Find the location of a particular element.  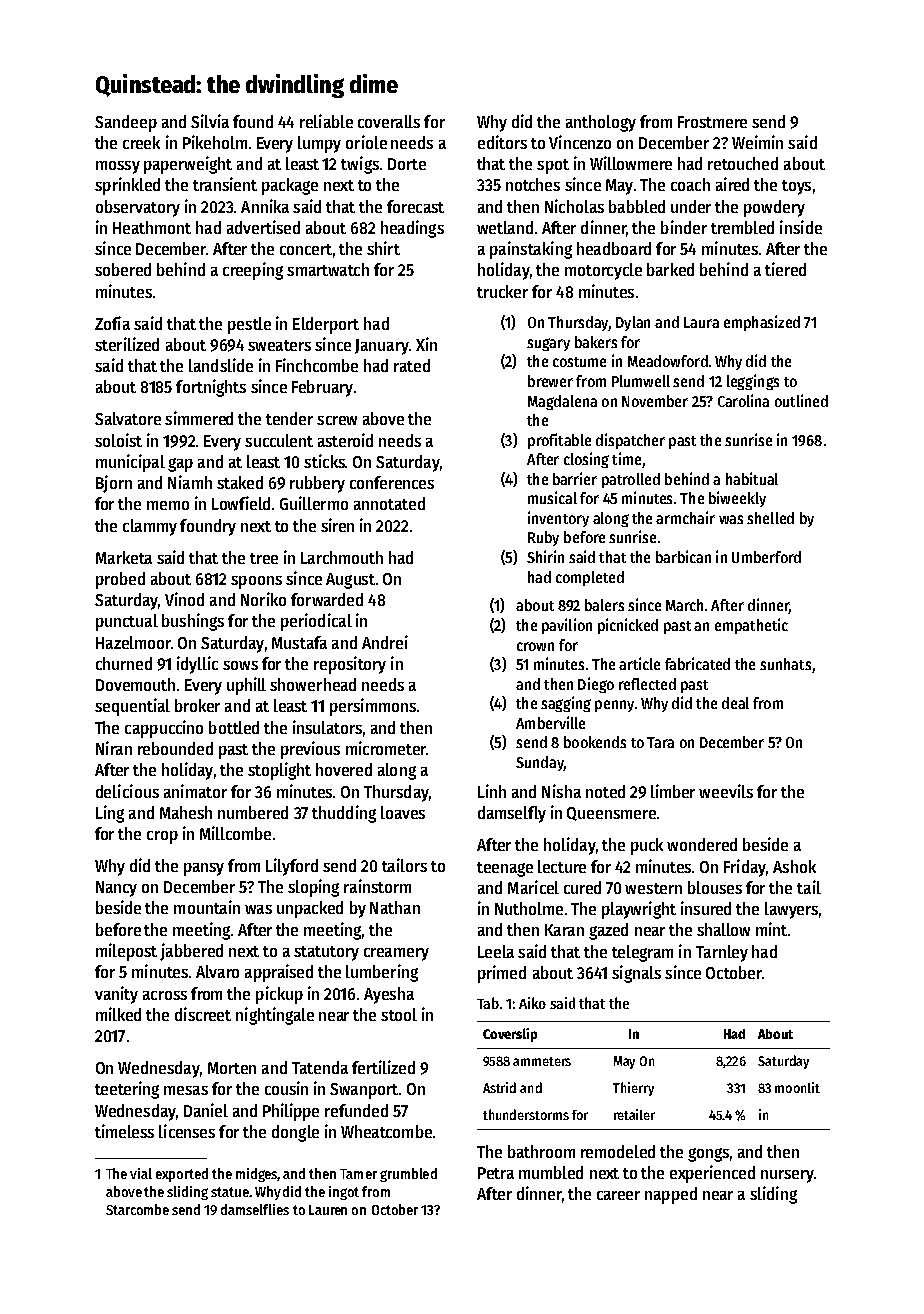

previous is located at coordinates (310, 750).
